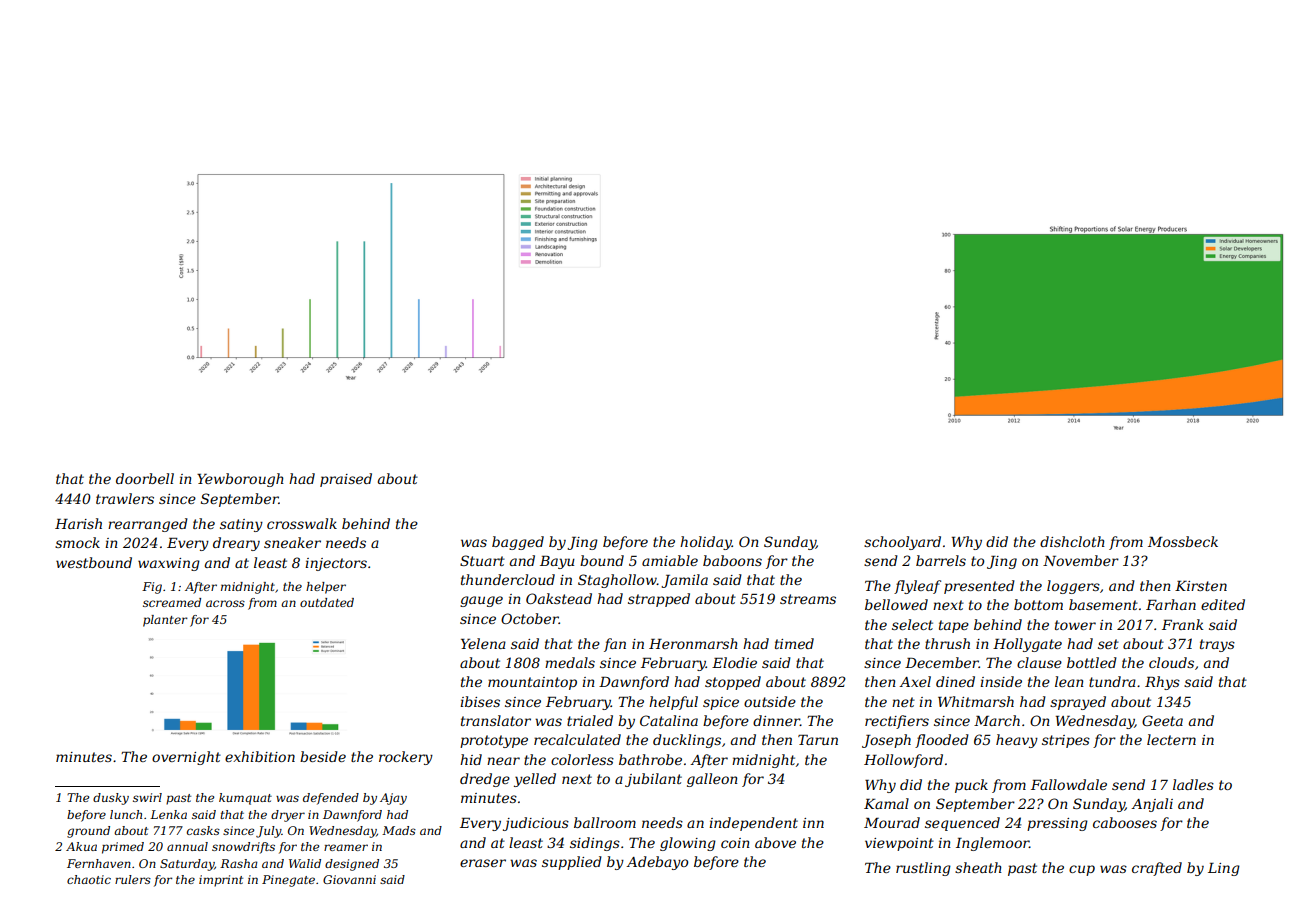 The width and height of the image is (1308, 924). I want to click on Heronmarsh, so click(693, 643).
